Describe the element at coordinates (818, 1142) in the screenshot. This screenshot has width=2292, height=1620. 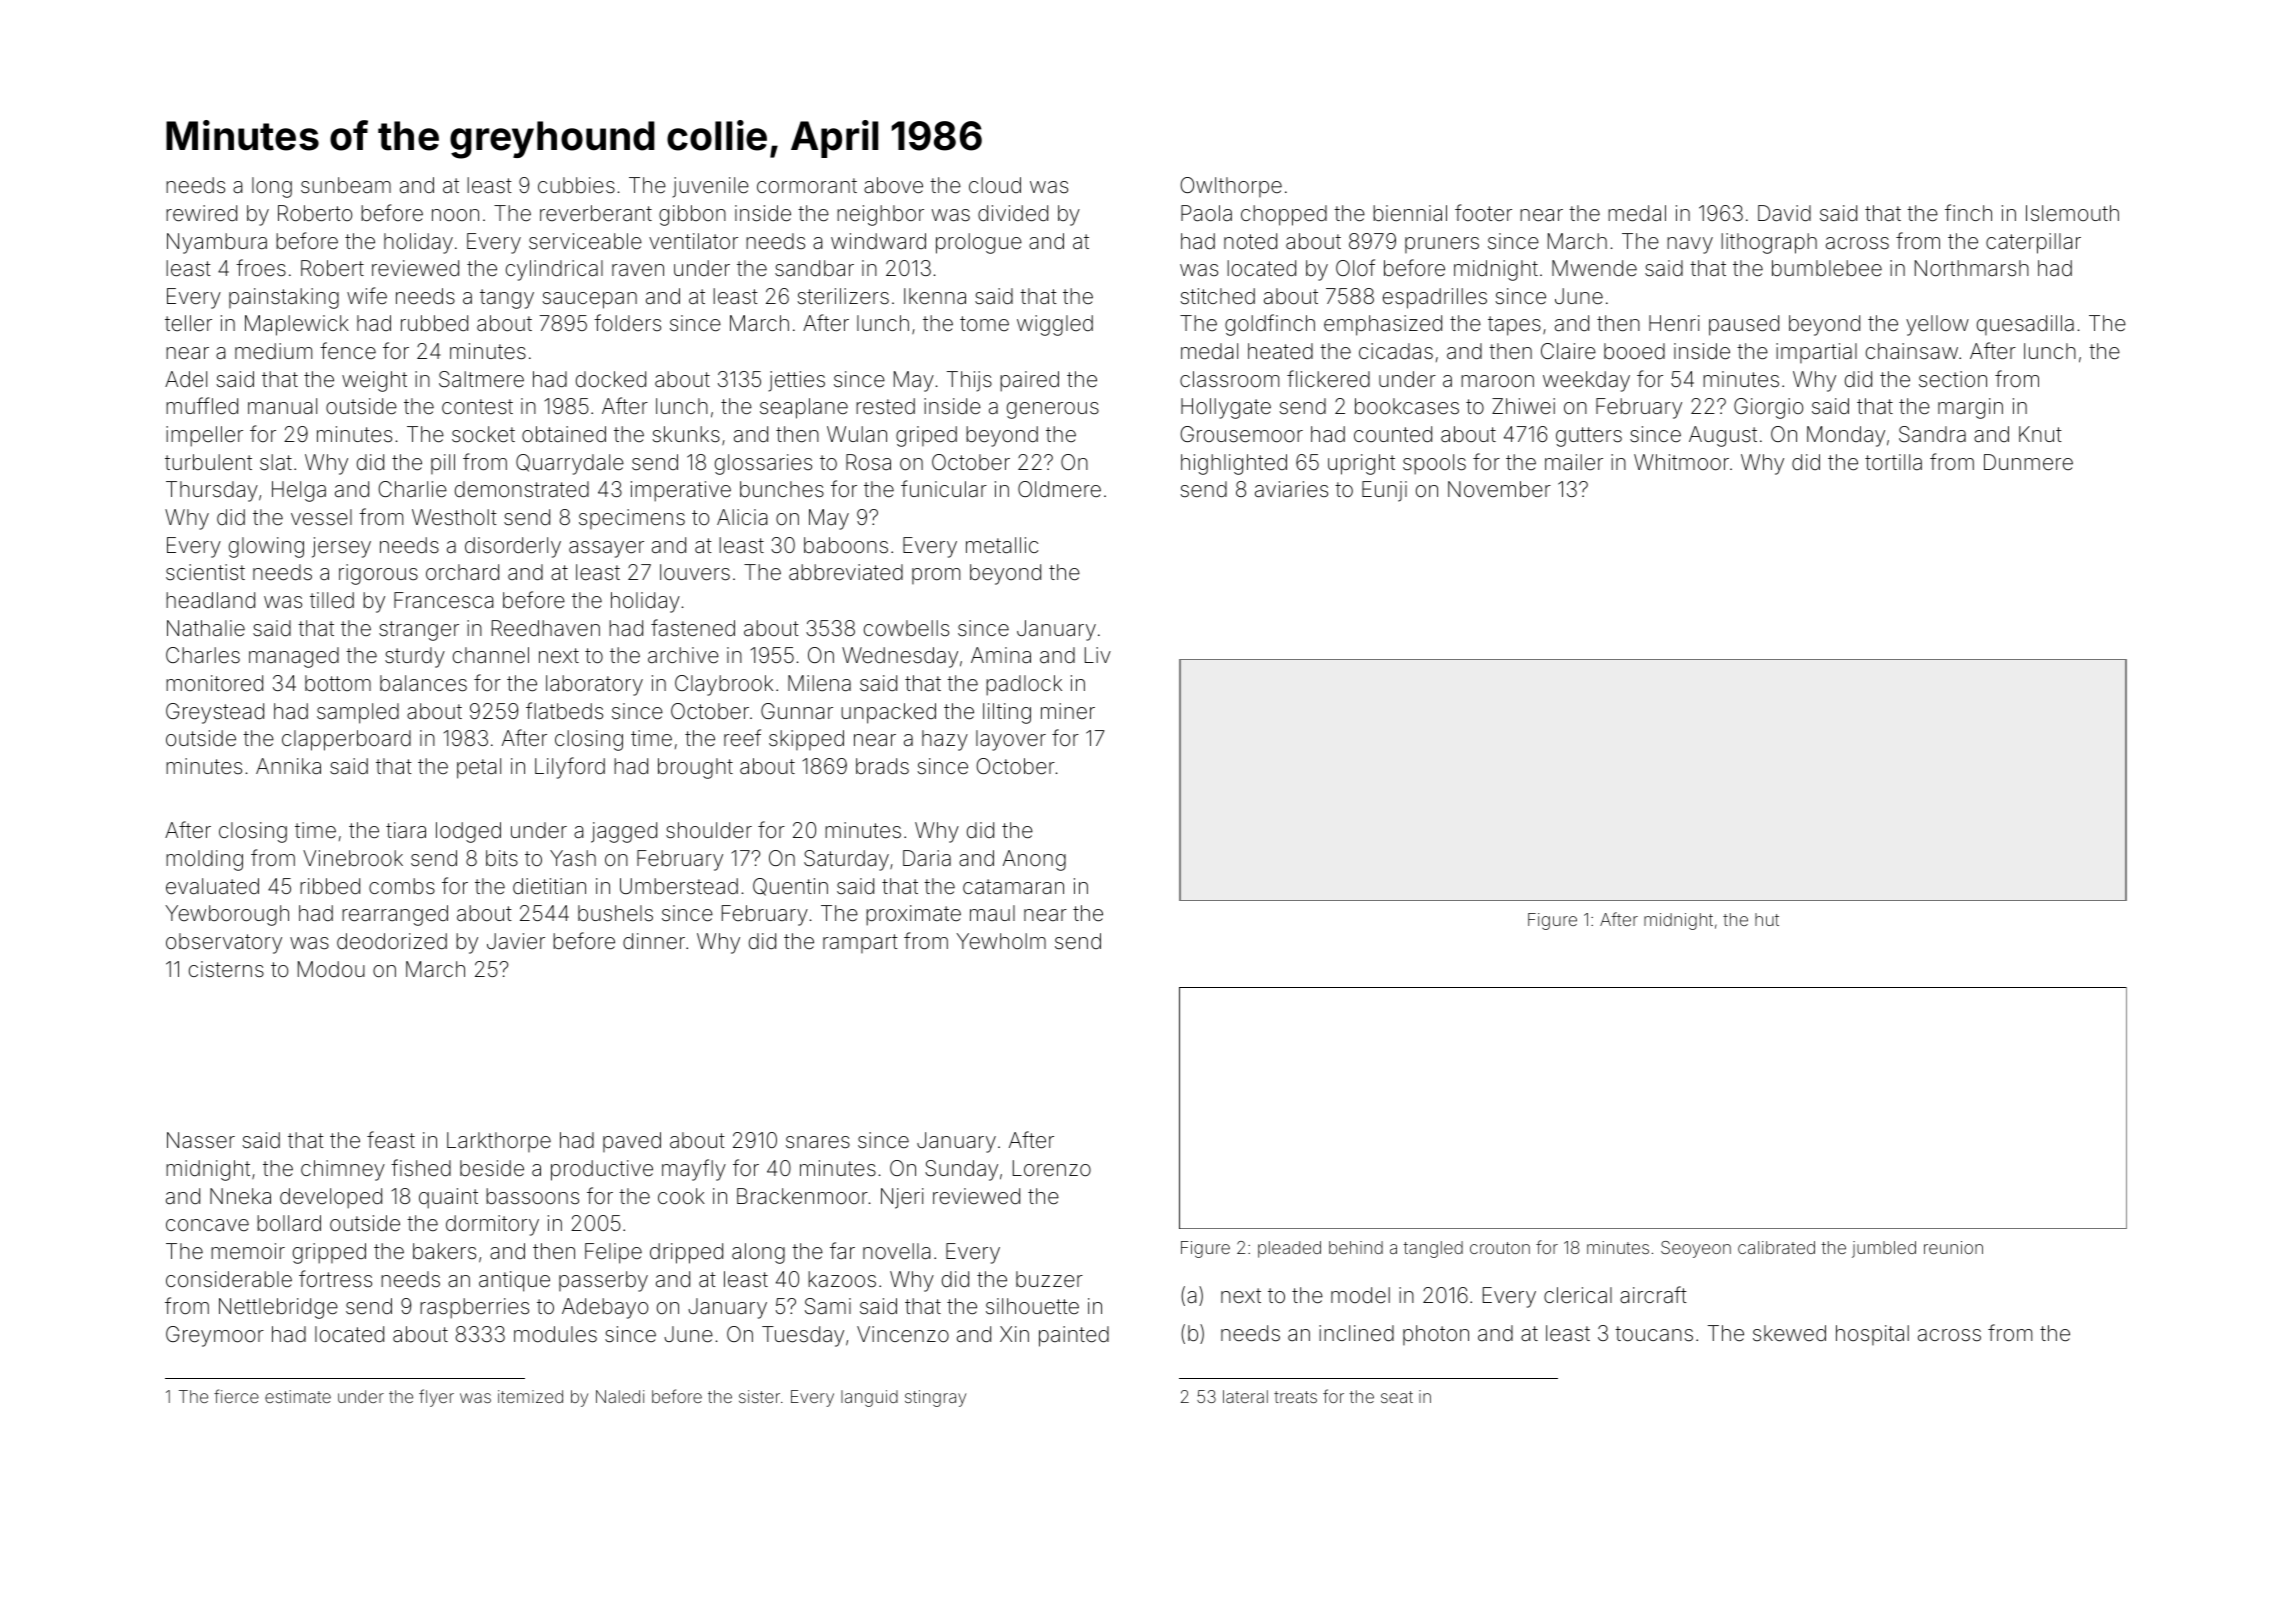
I see `snares` at that location.
